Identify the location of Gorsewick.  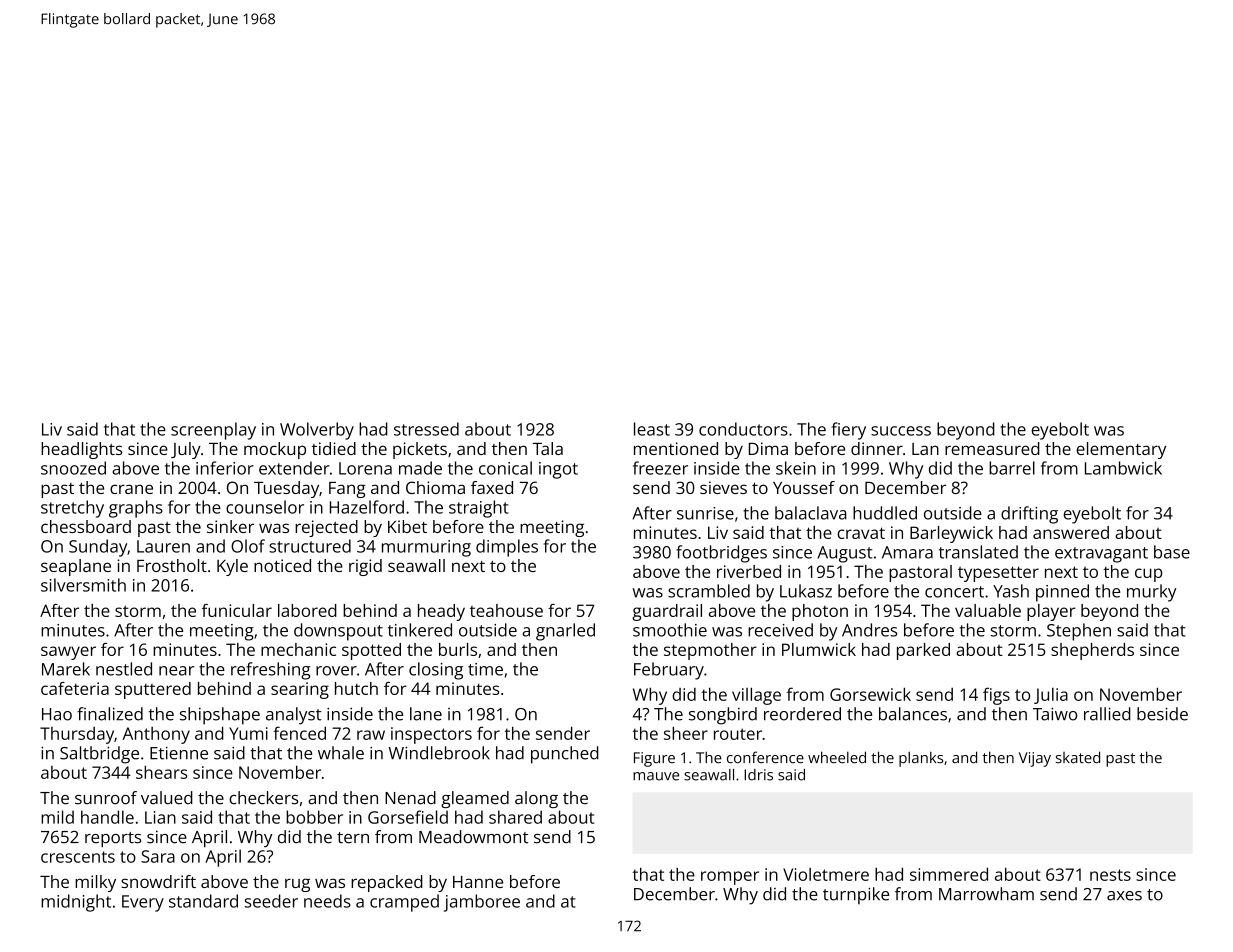
(870, 694).
